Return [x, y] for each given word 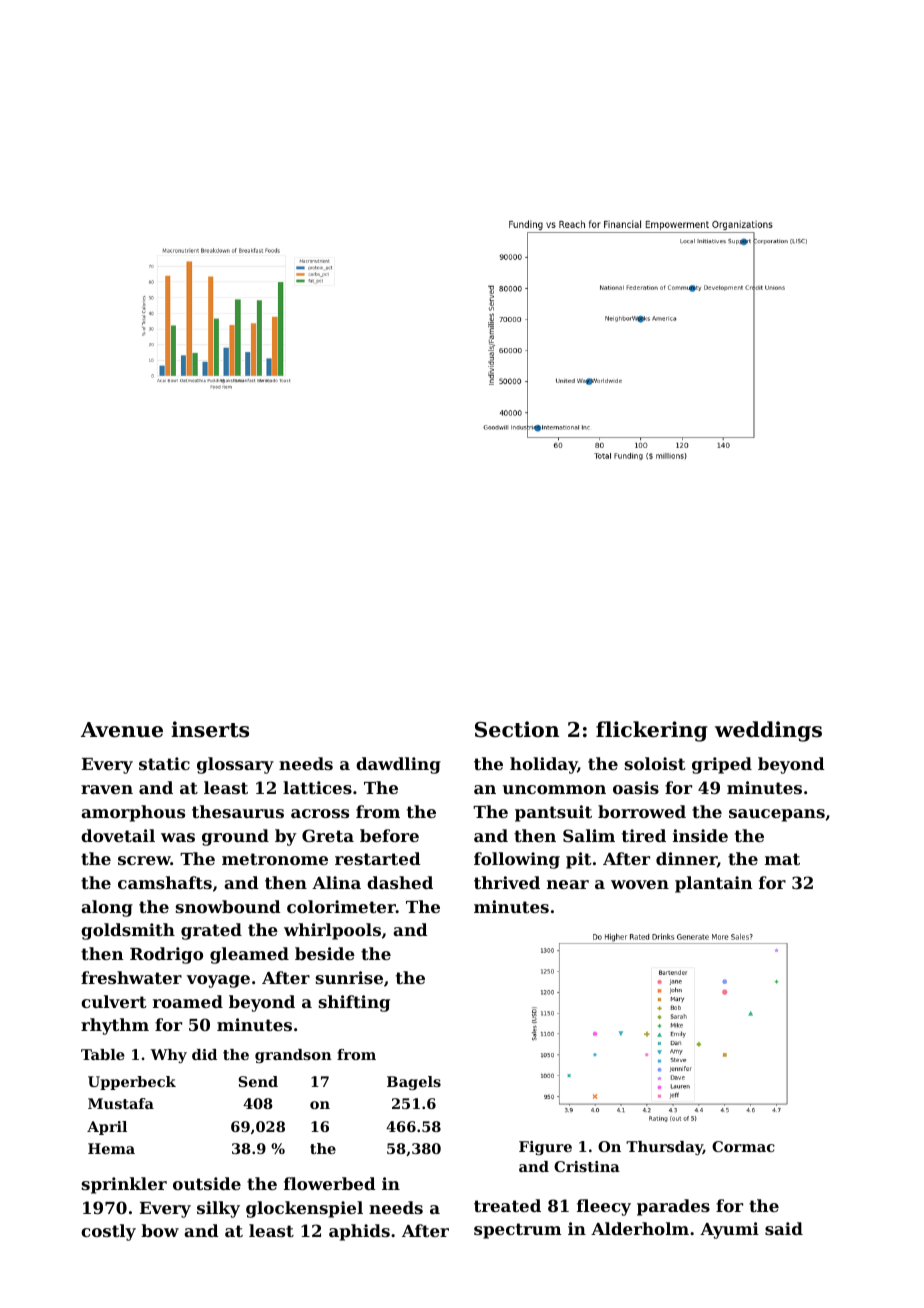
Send [258, 1081]
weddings [768, 731]
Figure [545, 1148]
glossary [235, 765]
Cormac [743, 1146]
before [389, 835]
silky [218, 1209]
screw [144, 860]
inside [700, 835]
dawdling [398, 765]
